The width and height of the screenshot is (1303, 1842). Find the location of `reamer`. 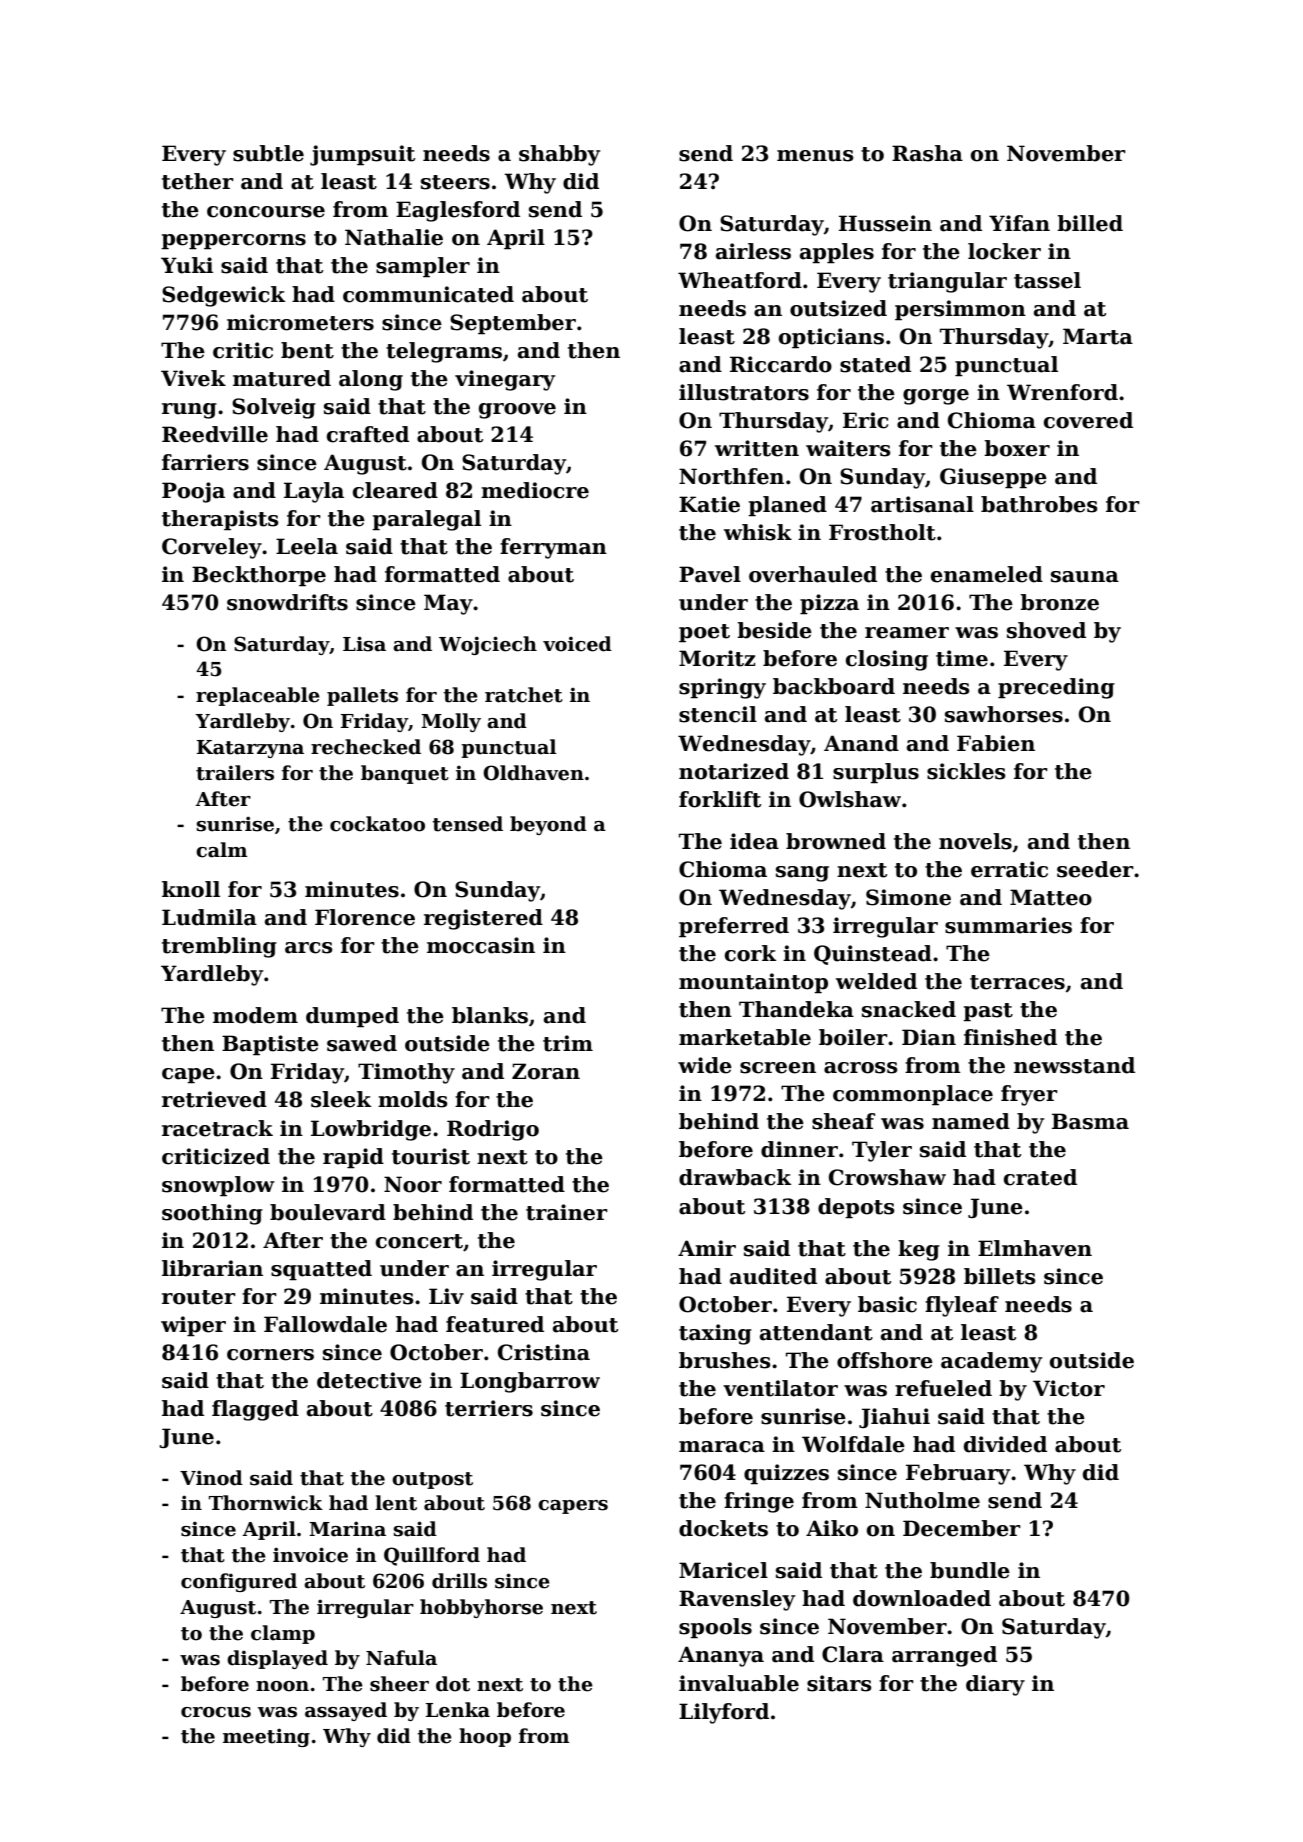

reamer is located at coordinates (907, 633).
